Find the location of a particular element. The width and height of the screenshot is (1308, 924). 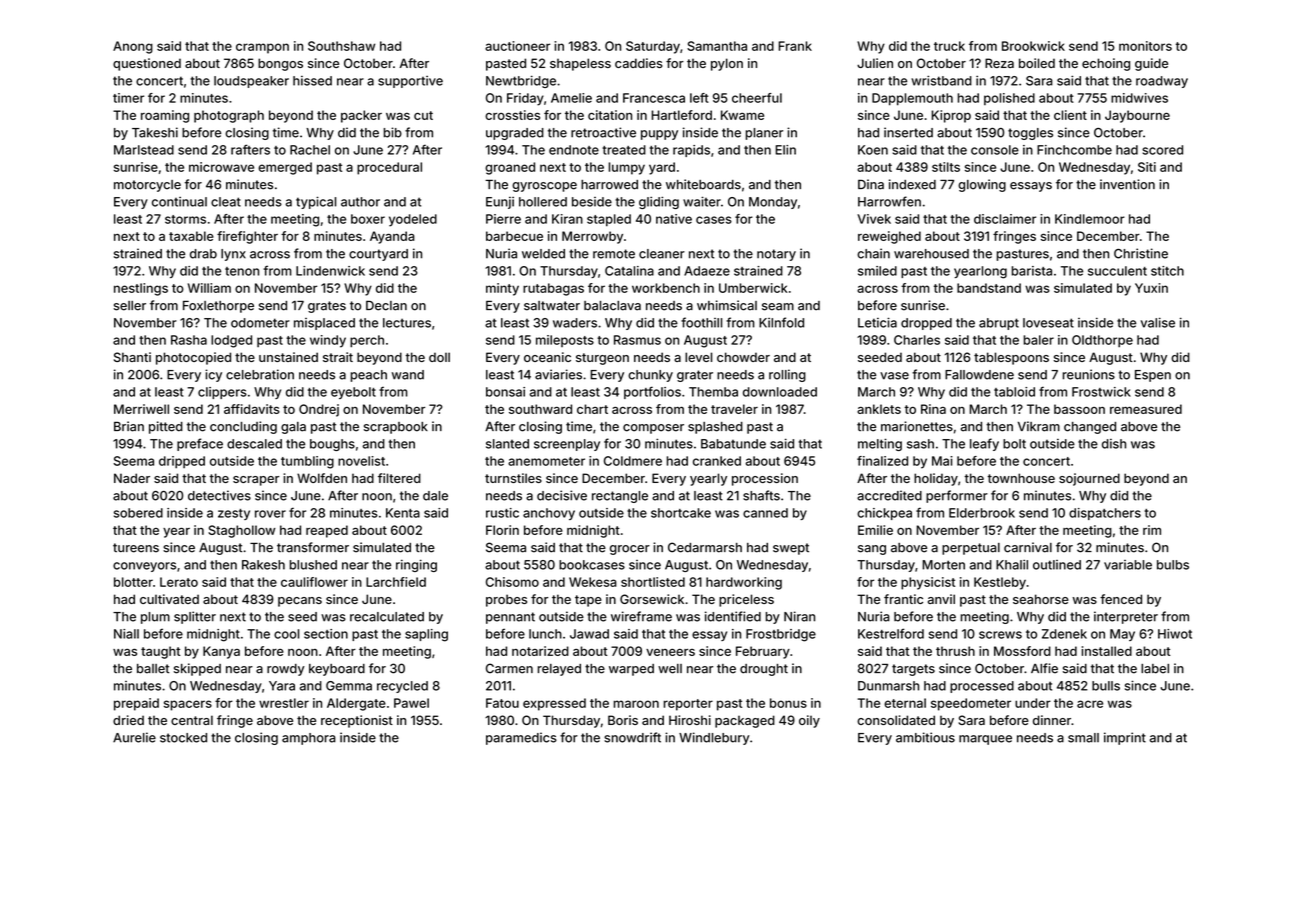

Windlebury is located at coordinates (714, 738).
